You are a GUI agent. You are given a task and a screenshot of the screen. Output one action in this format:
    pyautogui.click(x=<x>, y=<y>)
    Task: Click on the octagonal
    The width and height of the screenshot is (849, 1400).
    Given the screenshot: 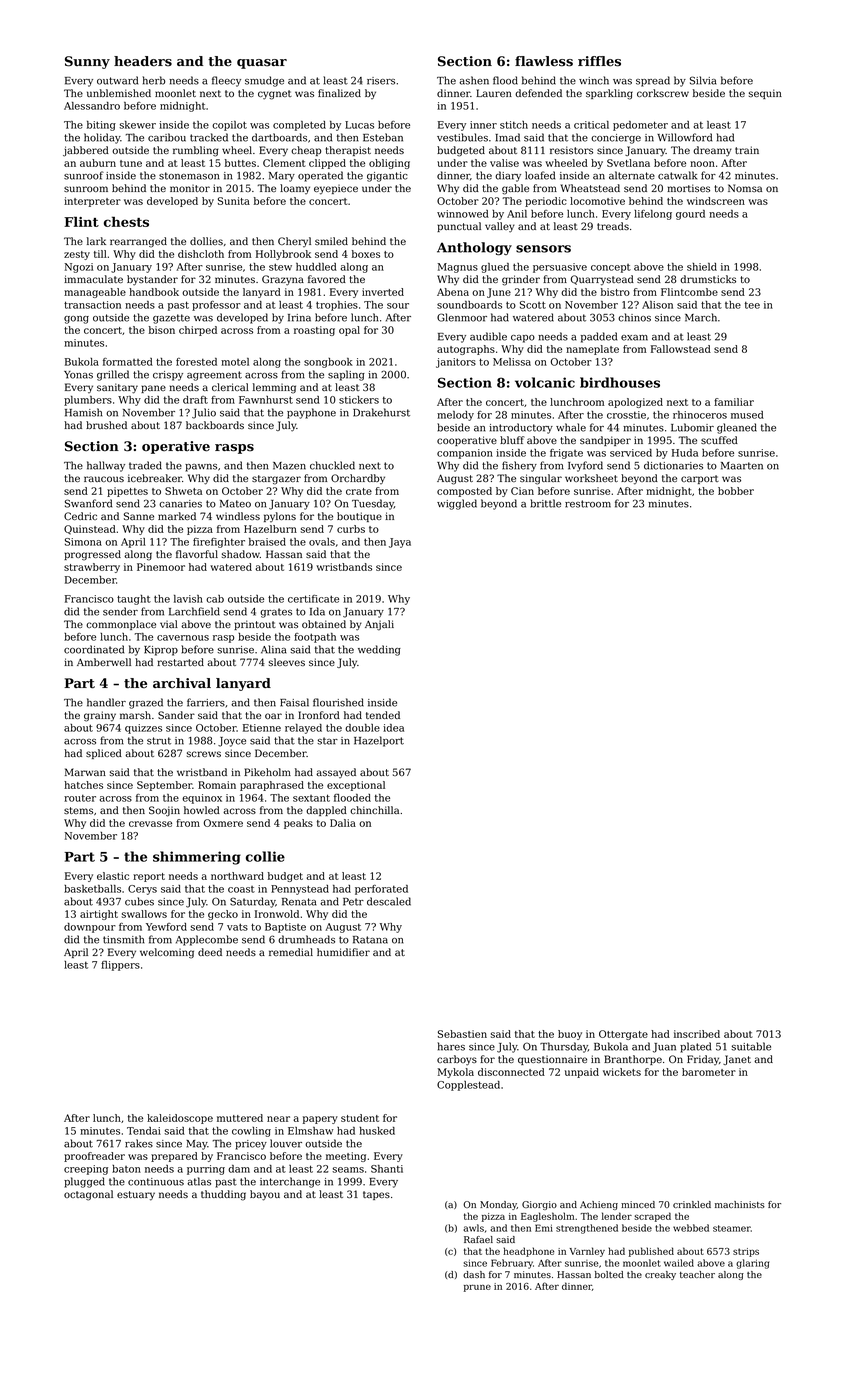 What is the action you would take?
    pyautogui.click(x=88, y=1195)
